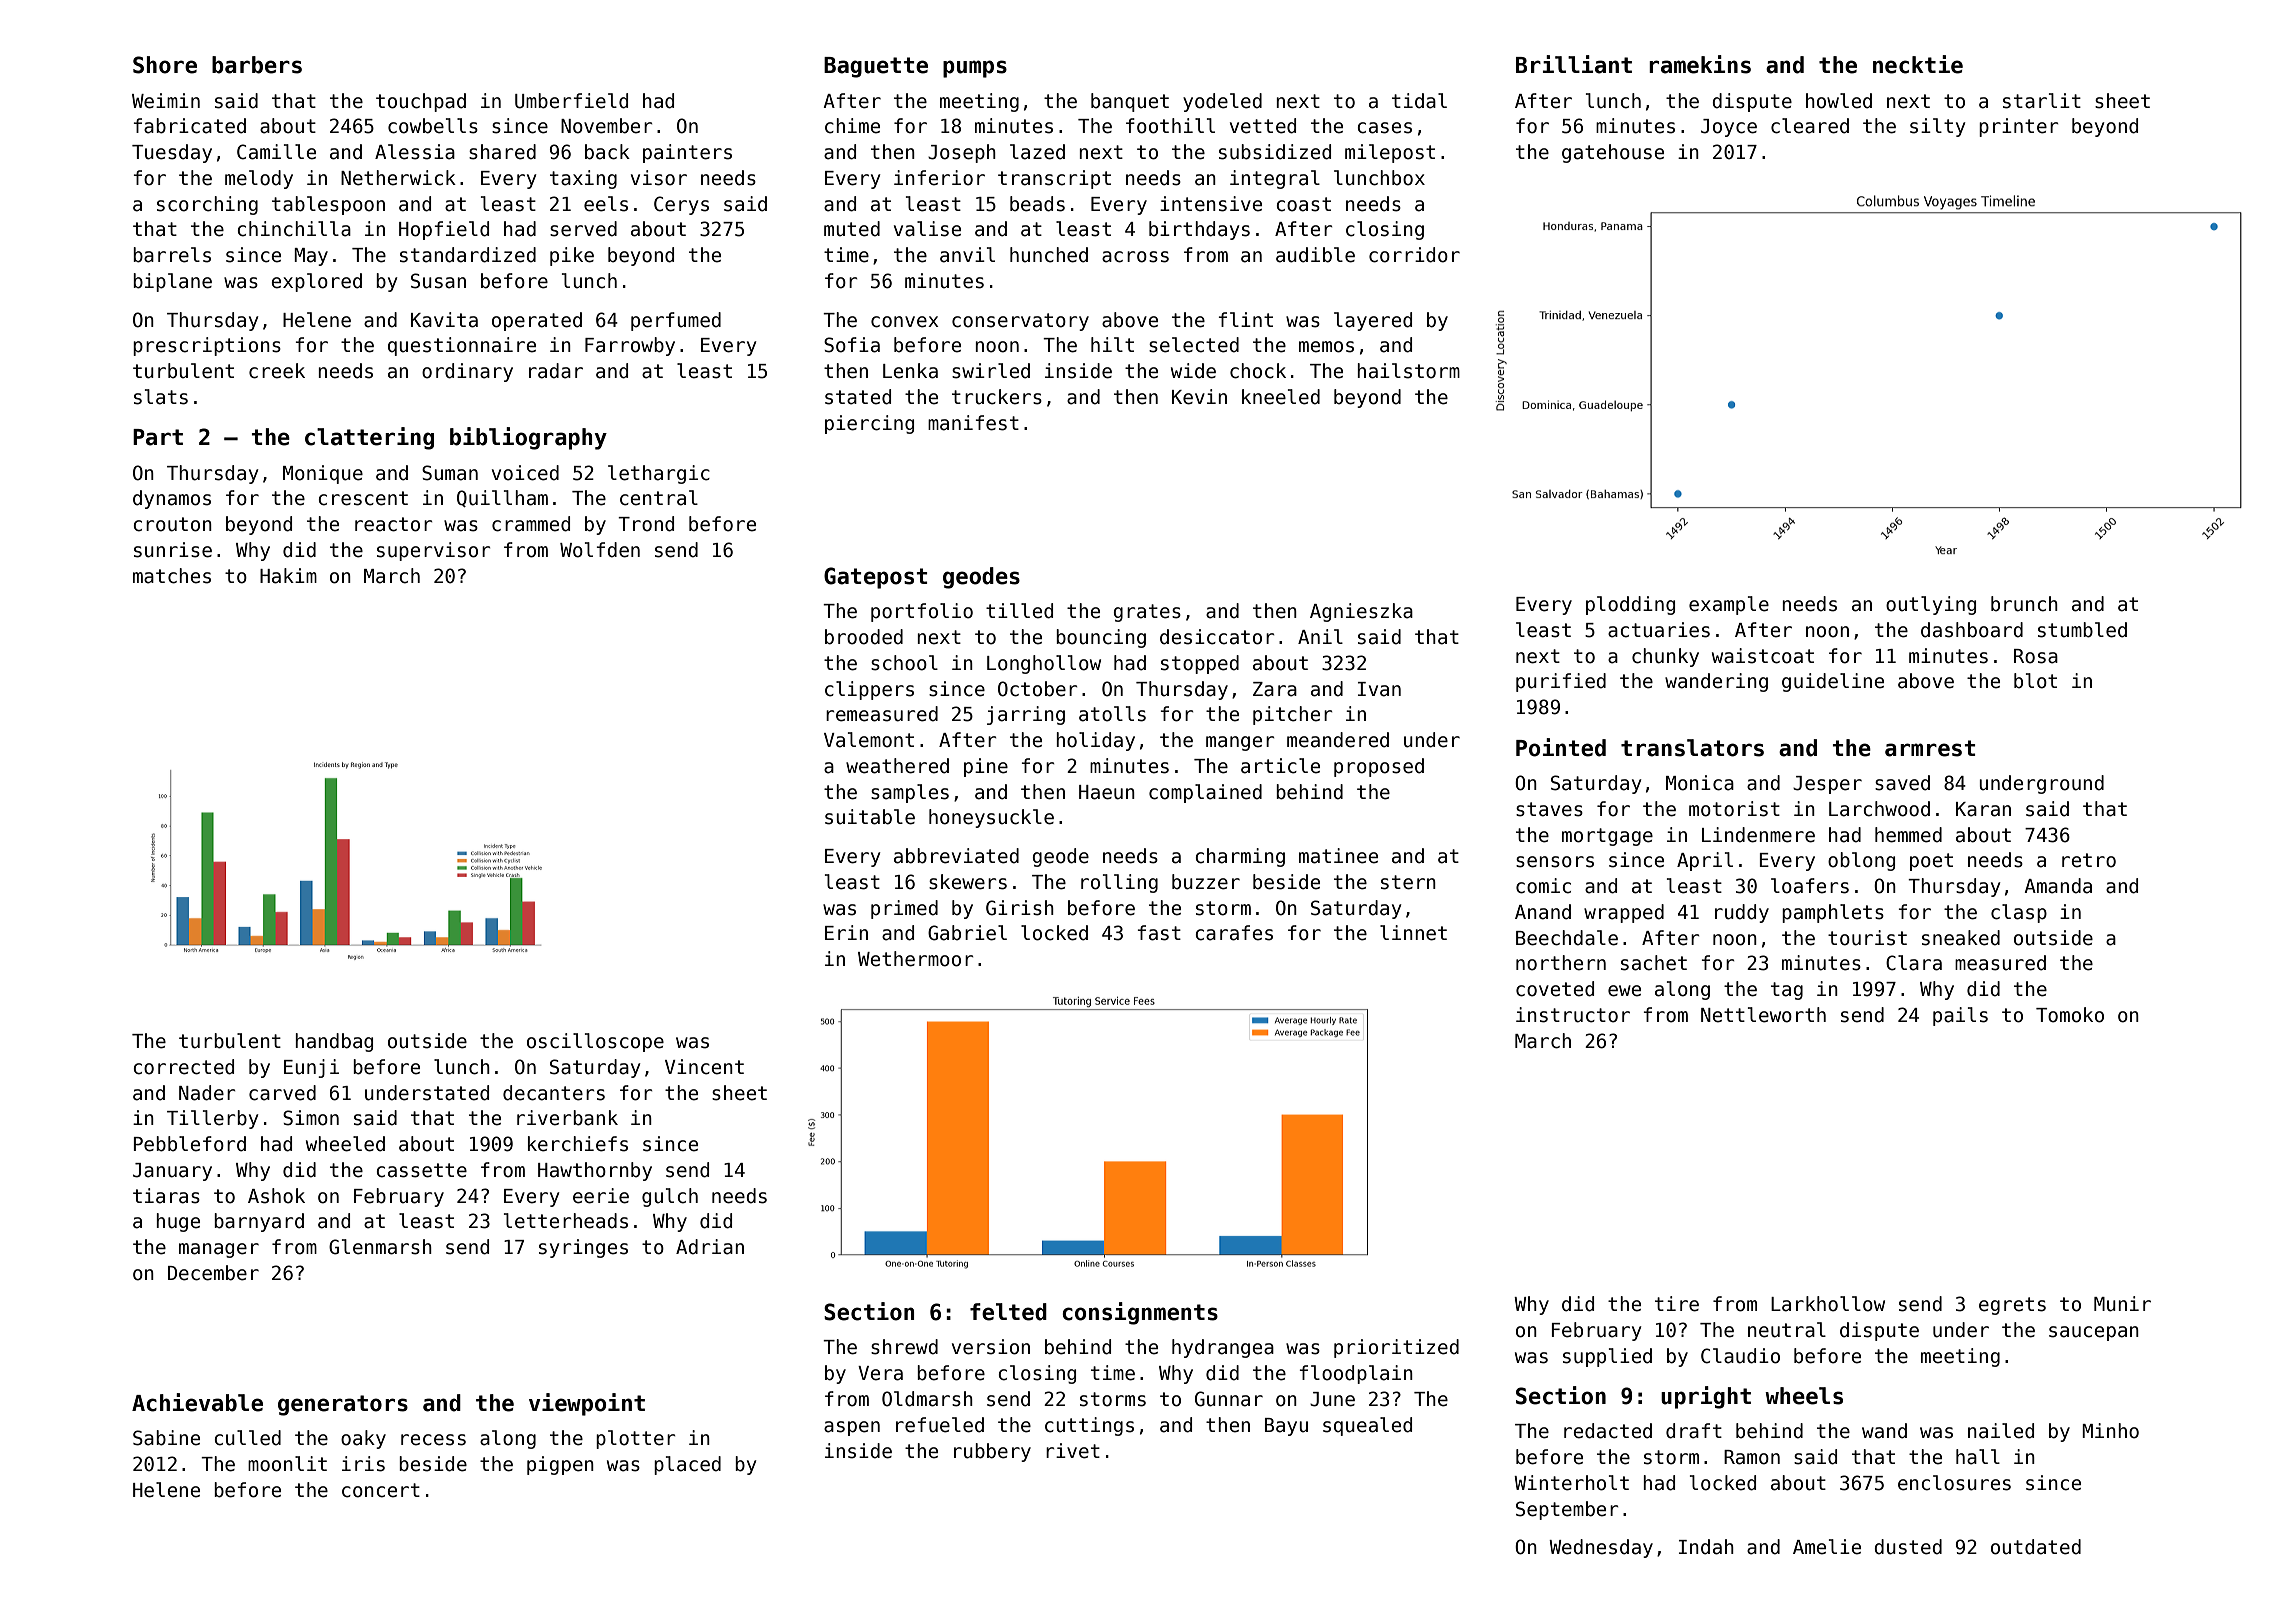 The width and height of the screenshot is (2290, 1619). Describe the element at coordinates (1234, 933) in the screenshot. I see `carafes` at that location.
